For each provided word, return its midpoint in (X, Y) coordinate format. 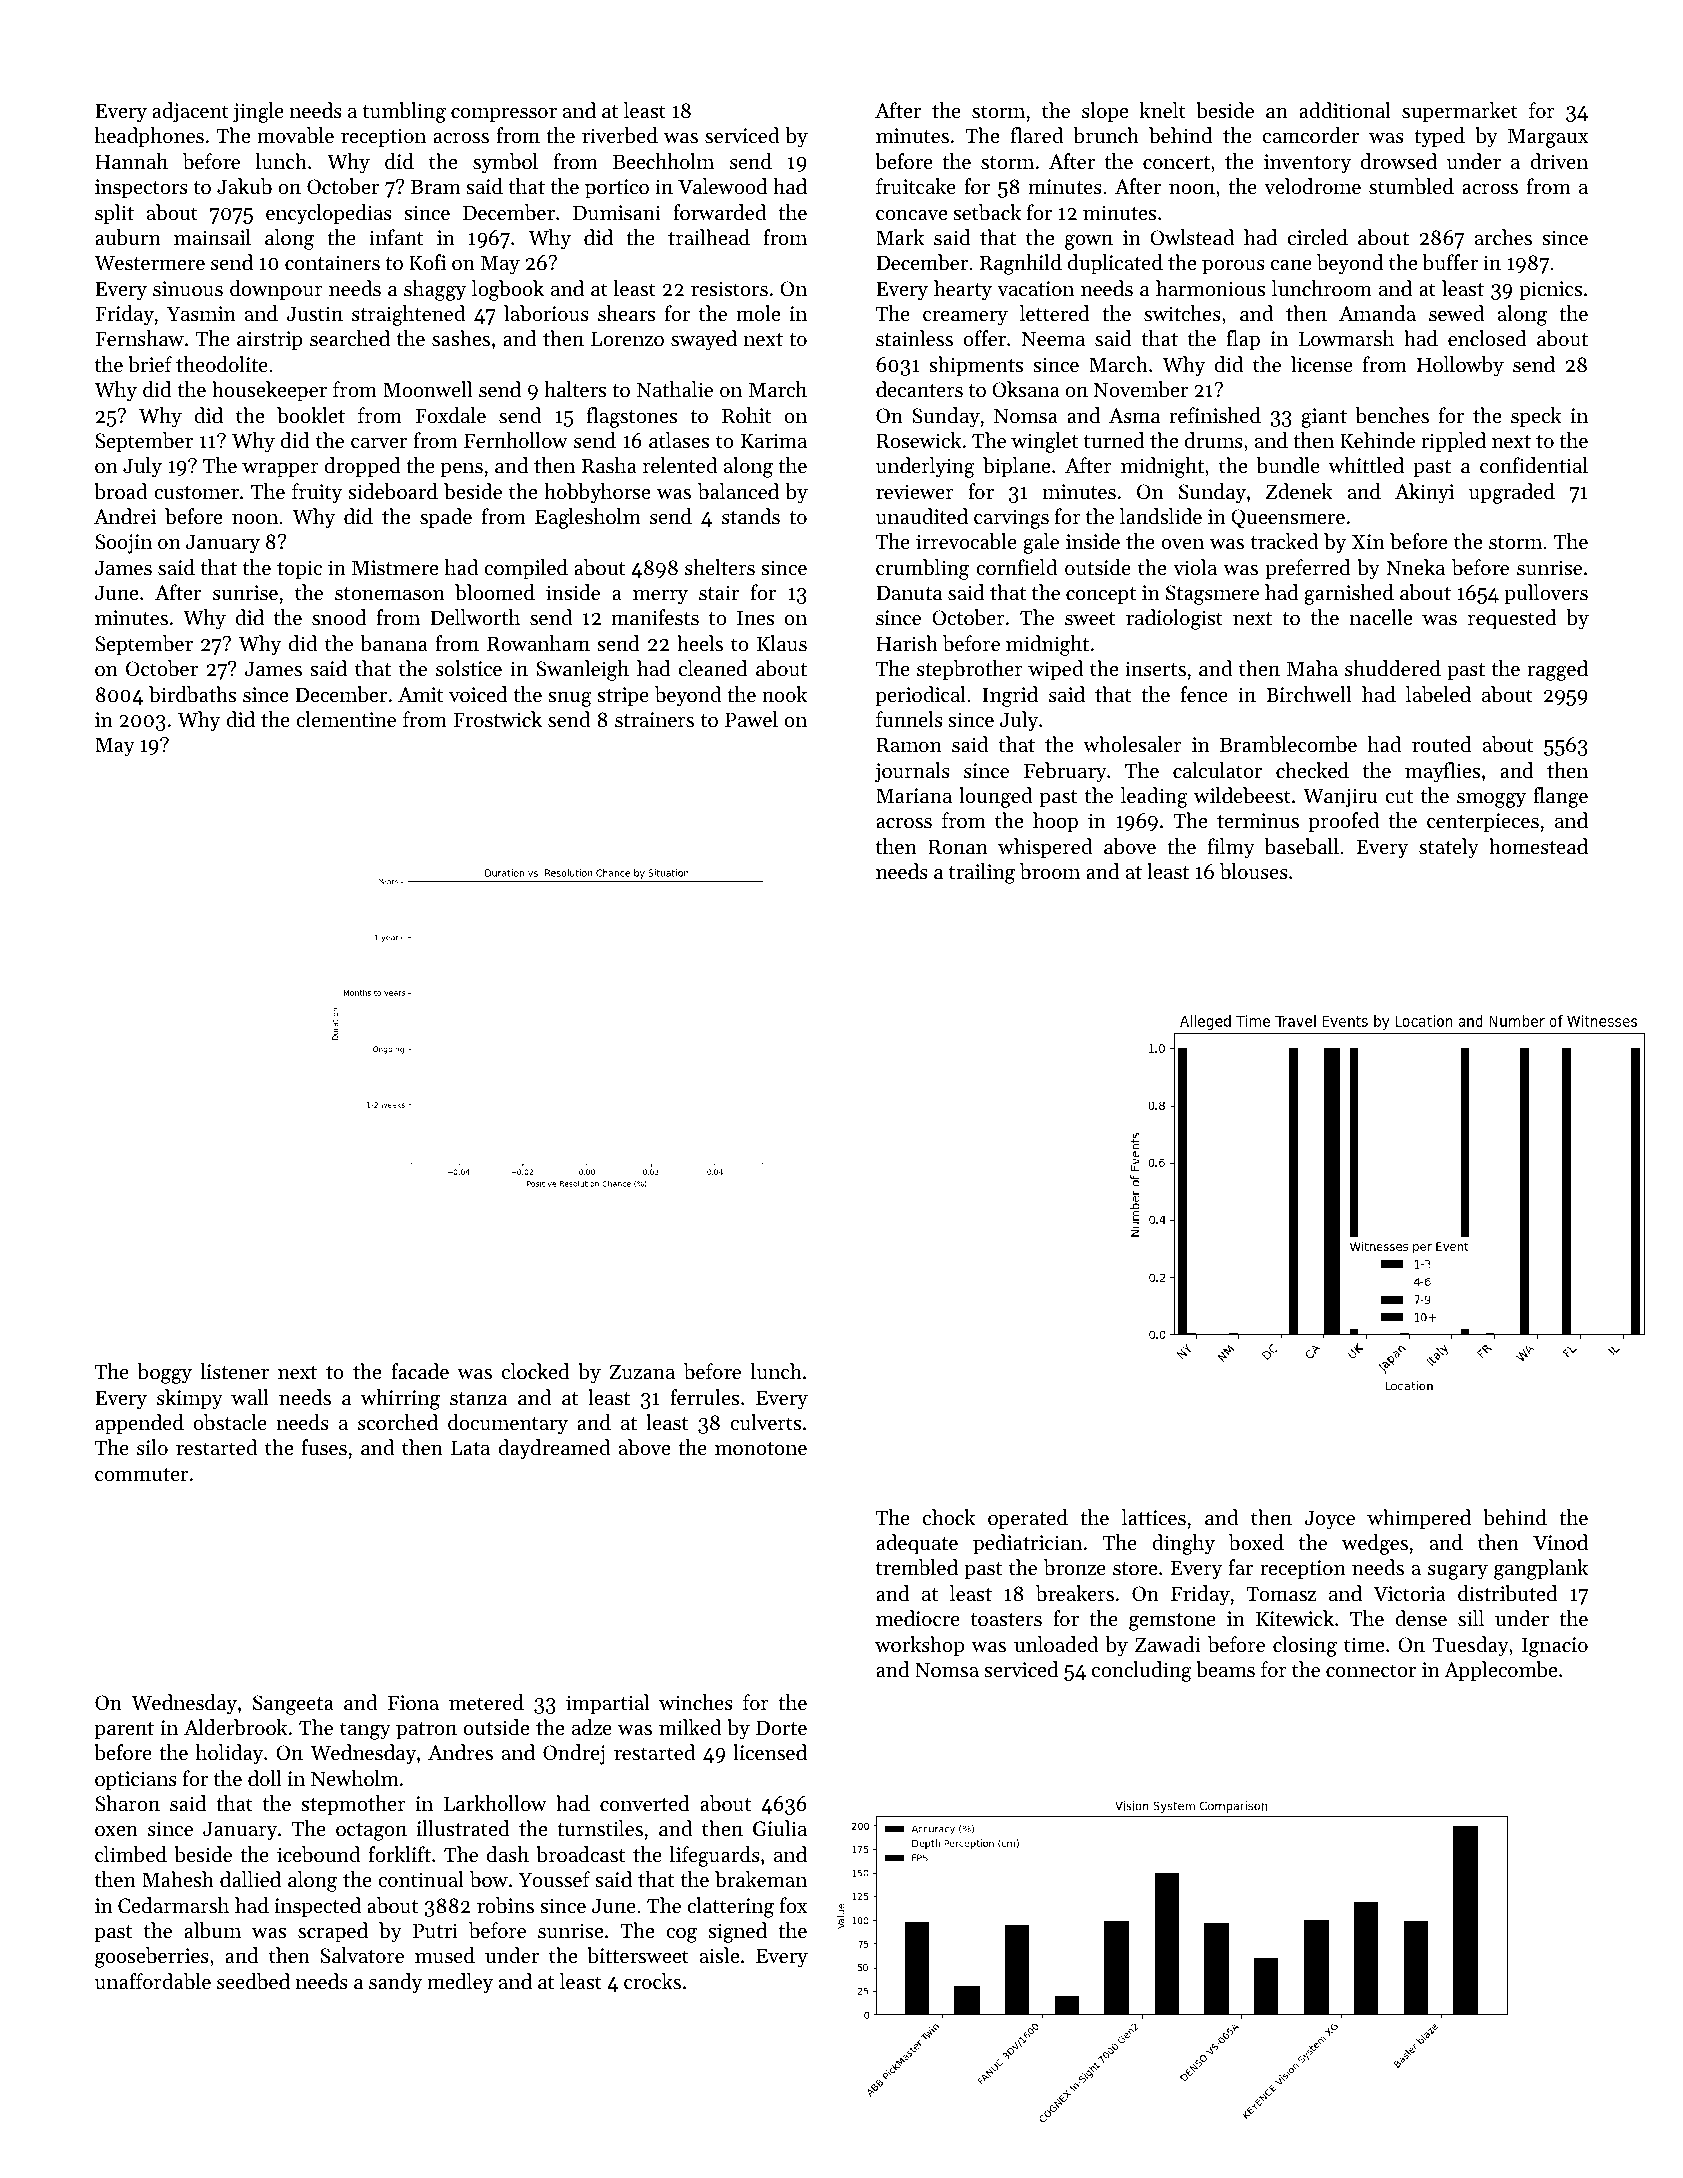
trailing (982, 873)
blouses (1254, 871)
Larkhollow (495, 1803)
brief (150, 364)
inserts (1155, 669)
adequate (917, 1544)
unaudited (922, 516)
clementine (346, 719)
